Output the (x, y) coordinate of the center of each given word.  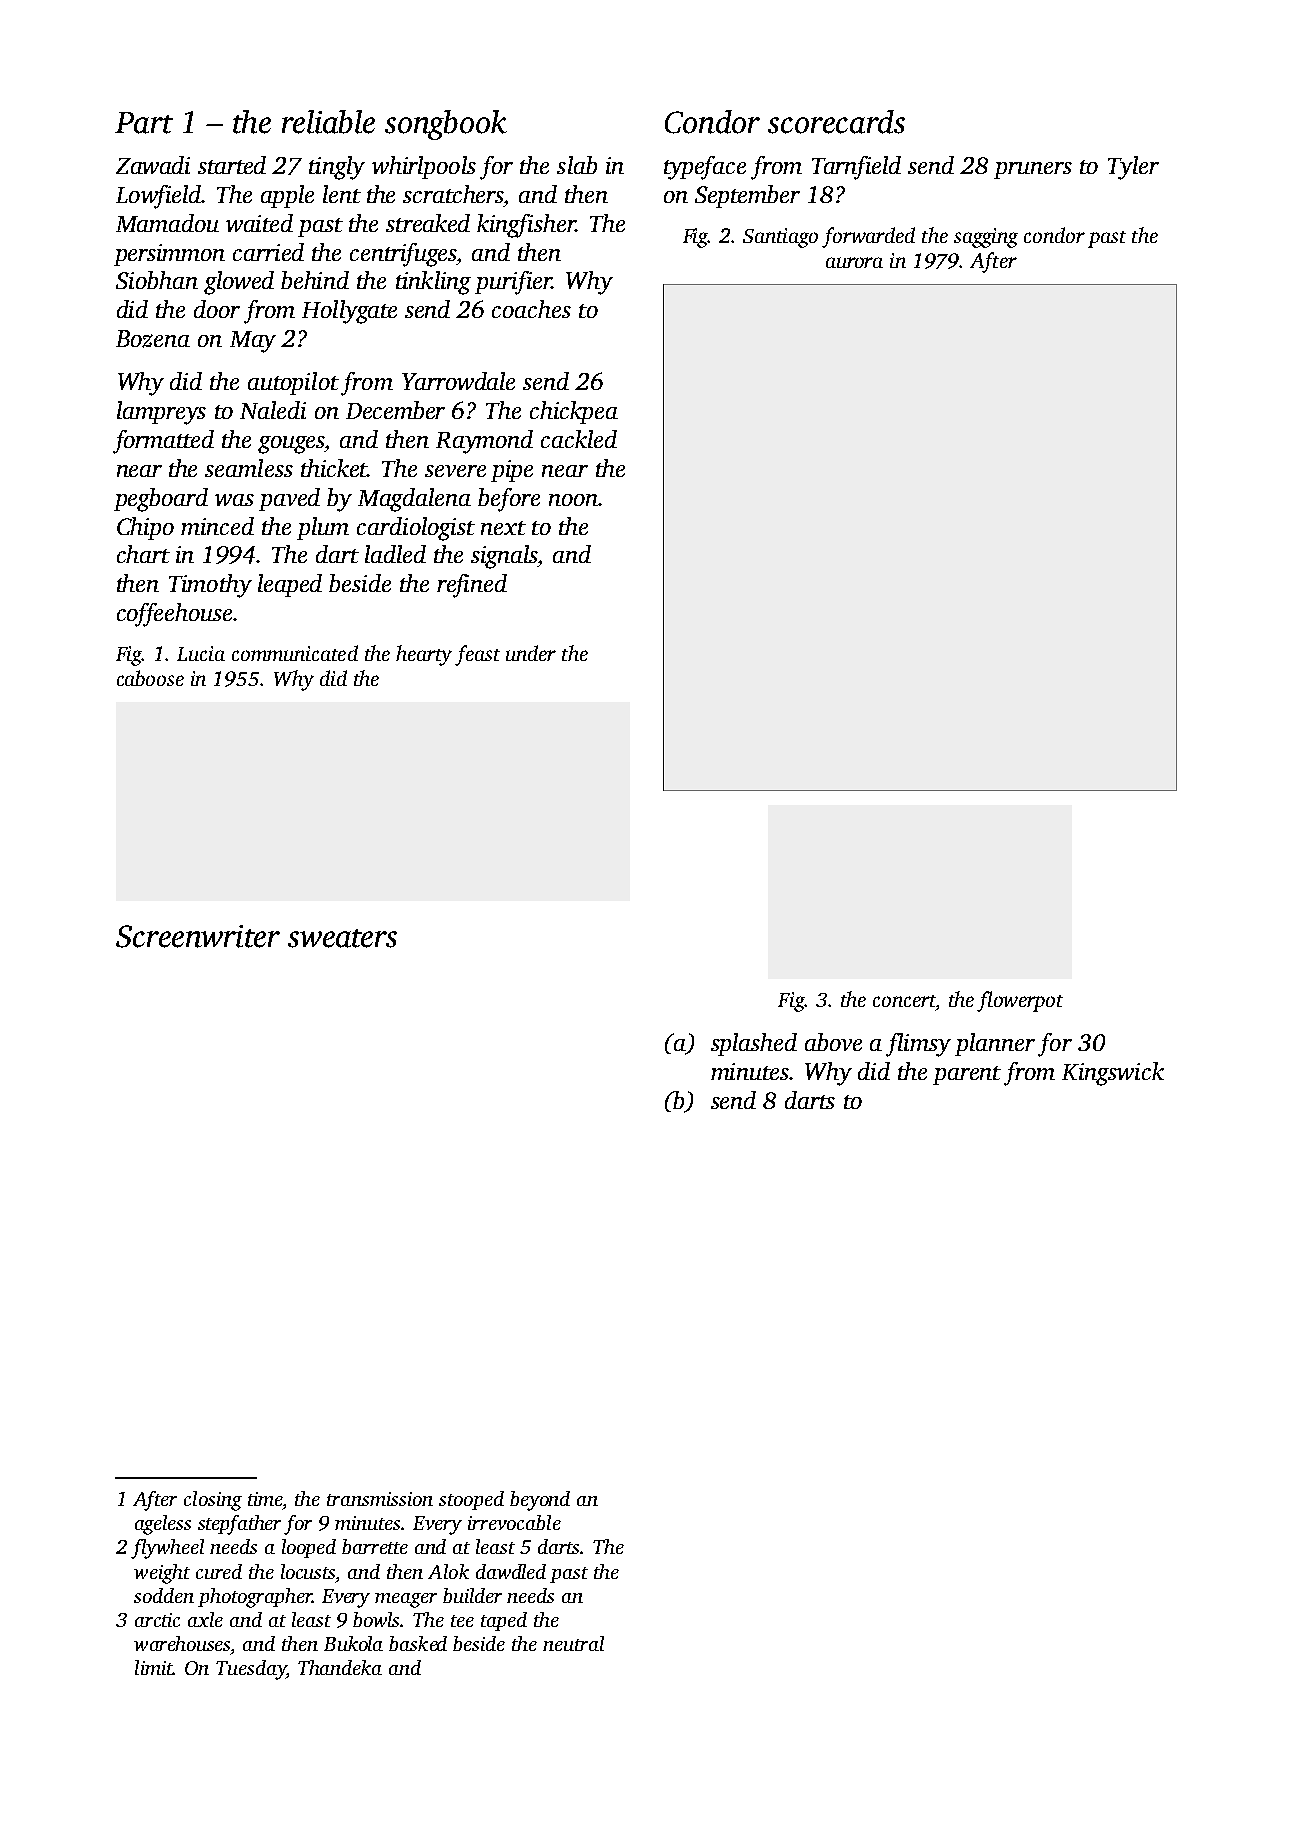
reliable (328, 122)
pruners (1033, 170)
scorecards (836, 122)
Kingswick (1113, 1074)
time (265, 1499)
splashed (754, 1044)
